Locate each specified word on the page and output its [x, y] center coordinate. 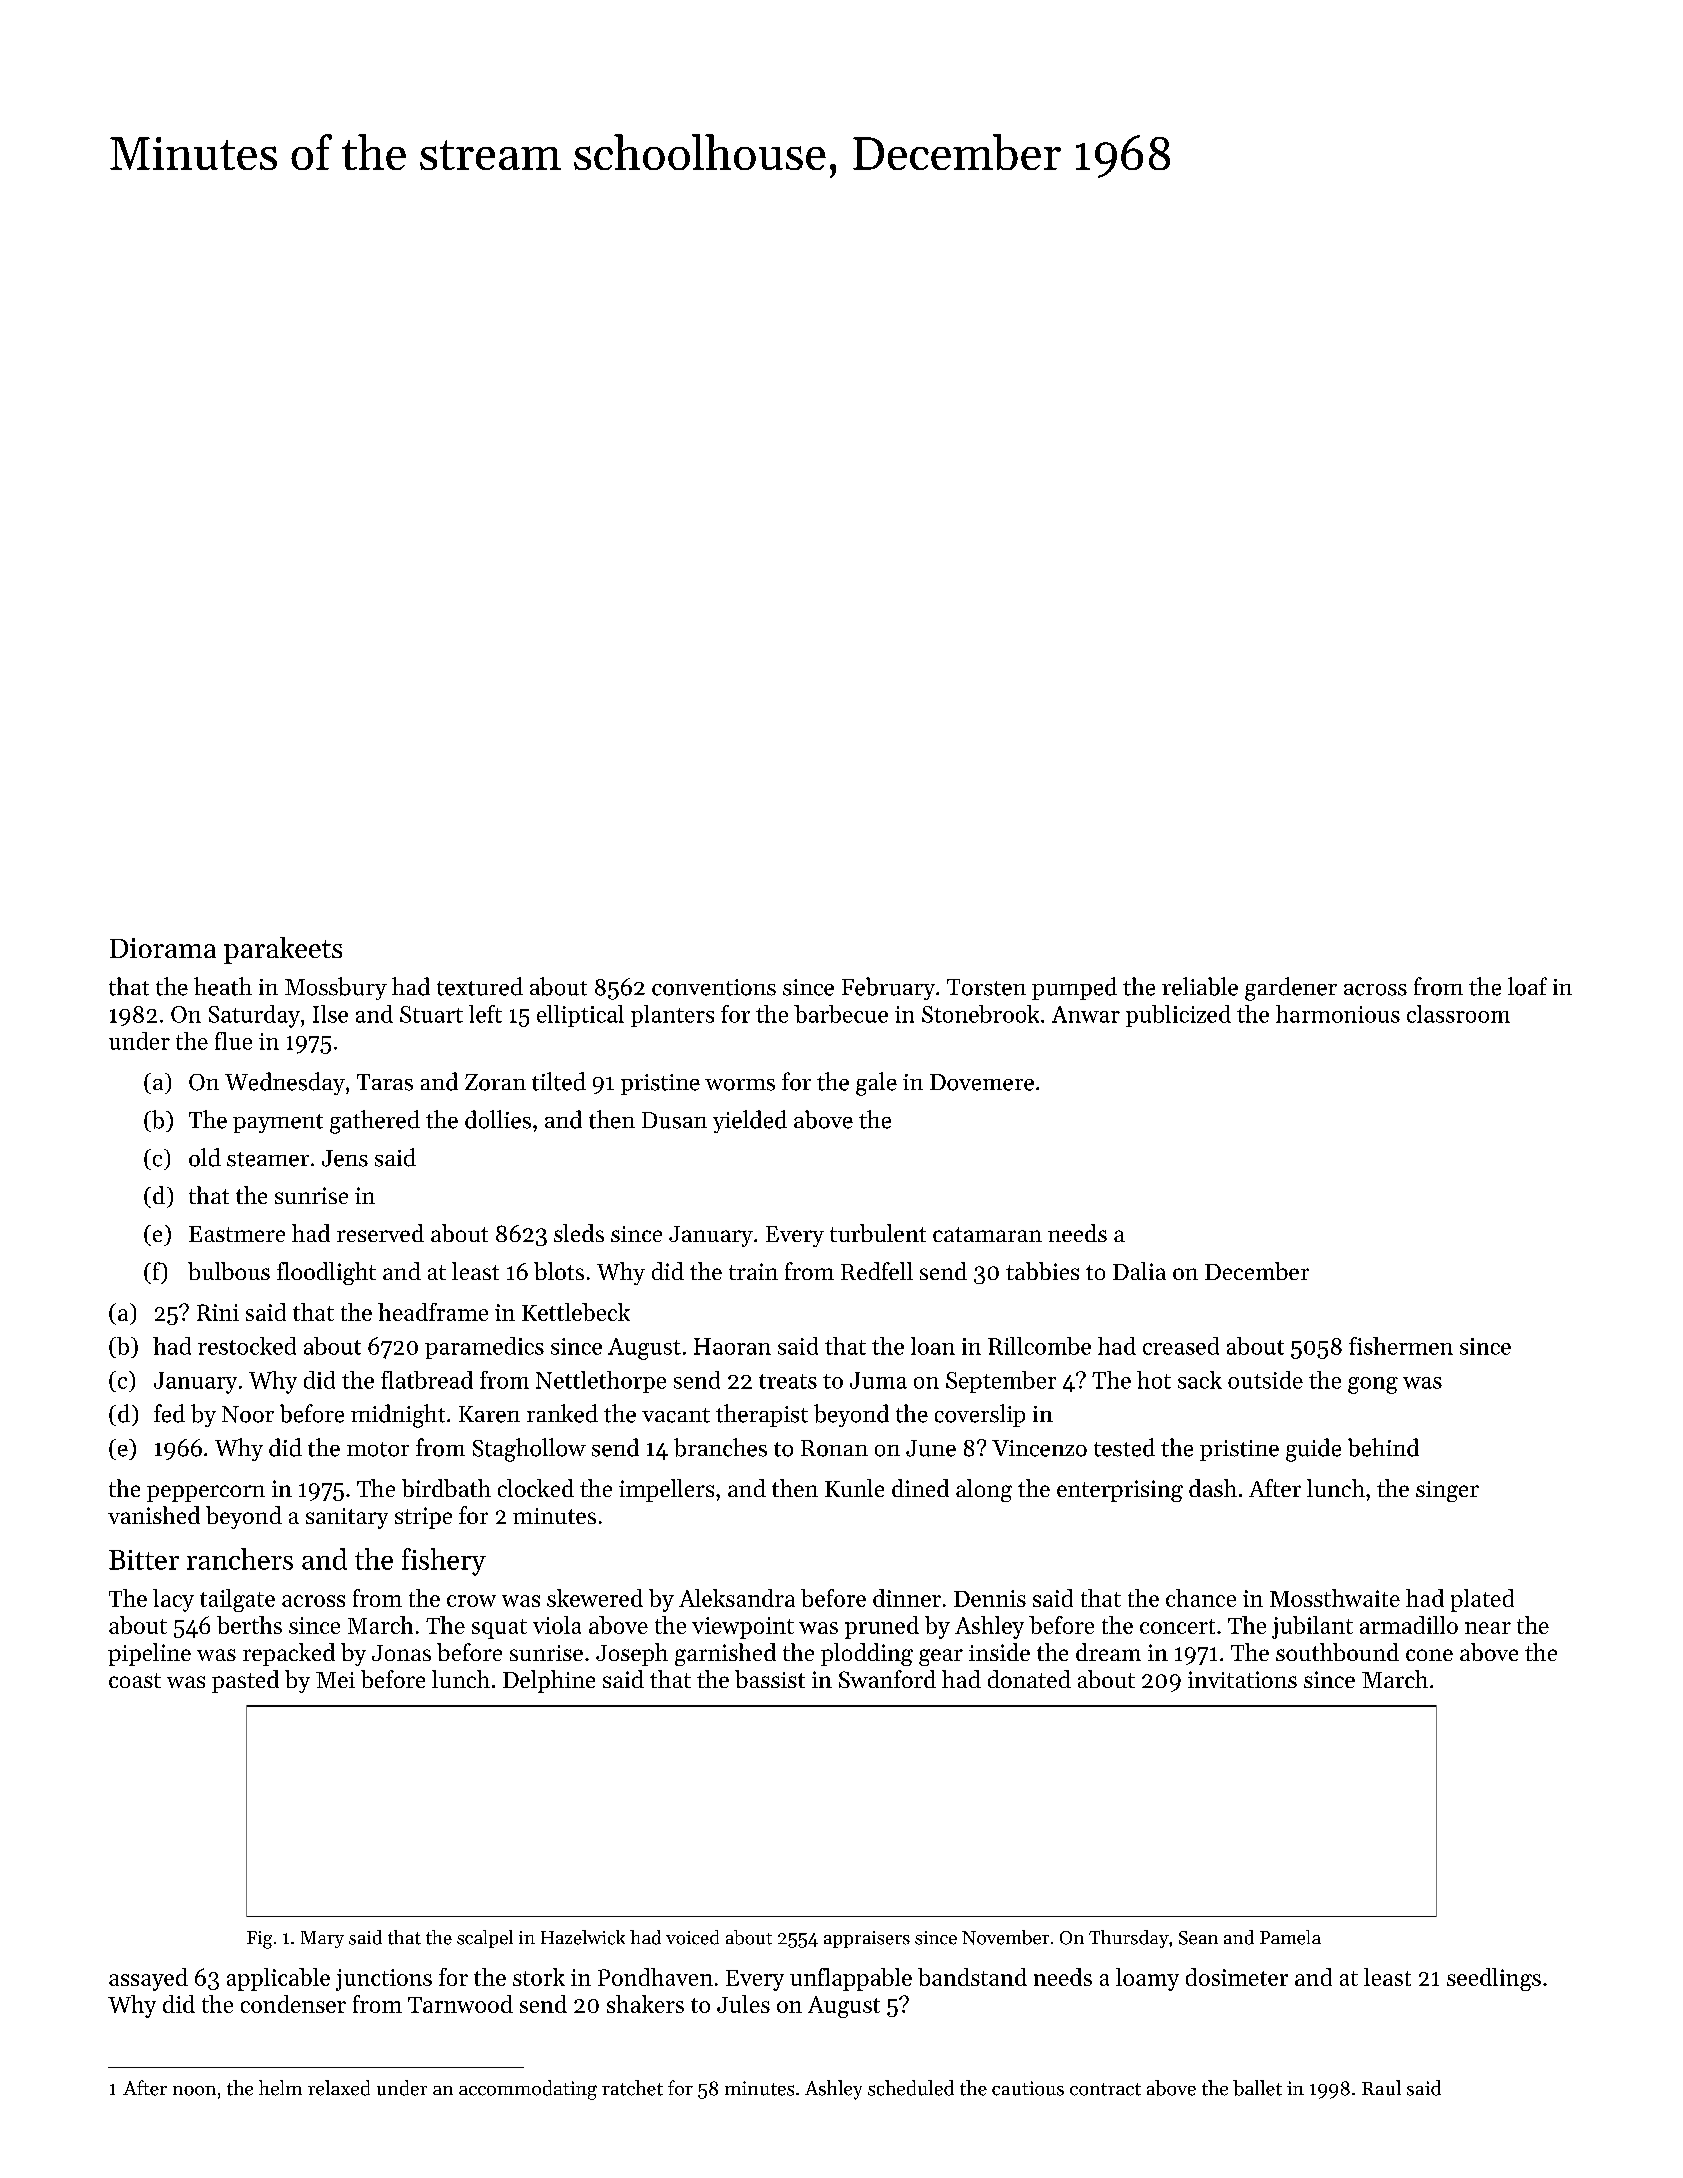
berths [249, 1625]
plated [1482, 1600]
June [931, 1448]
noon [194, 2091]
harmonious [1338, 1014]
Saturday [254, 1016]
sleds [579, 1233]
